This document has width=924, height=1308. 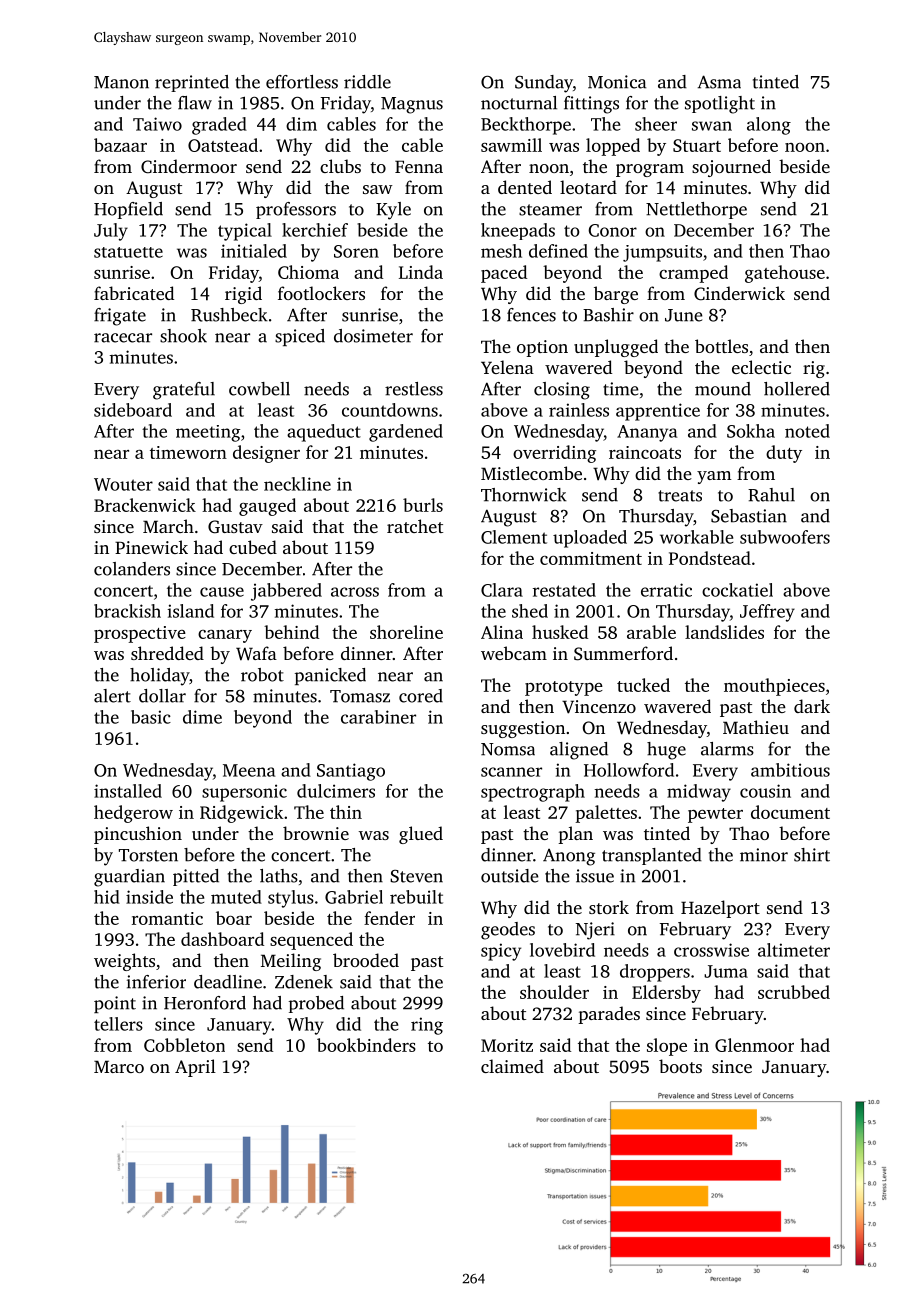 What do you see at coordinates (666, 994) in the document?
I see `Eldersby` at bounding box center [666, 994].
